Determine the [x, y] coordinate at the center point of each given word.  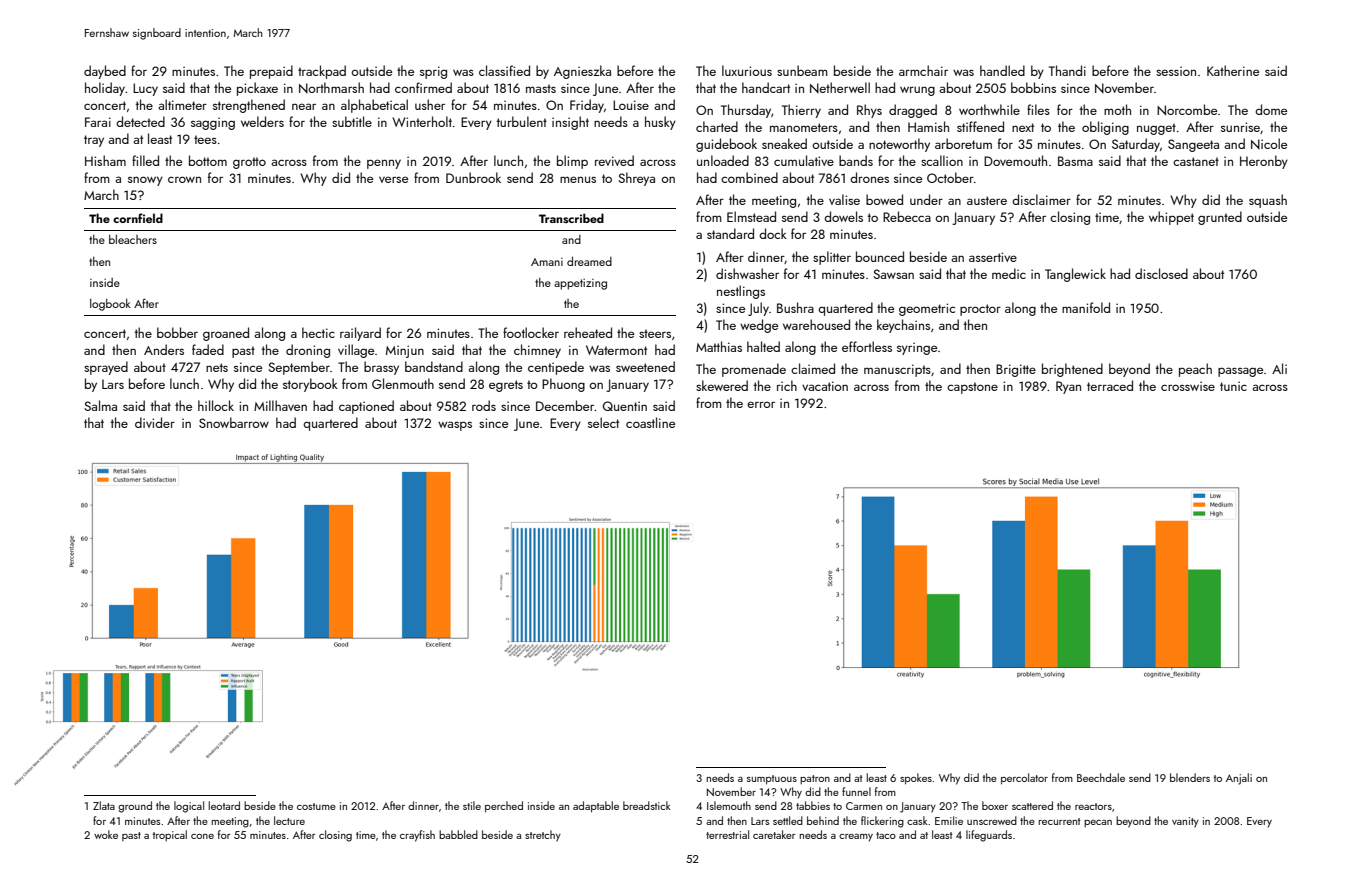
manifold [1086, 307]
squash [1268, 201]
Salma [100, 405]
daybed [105, 72]
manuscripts [897, 370]
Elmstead [751, 216]
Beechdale [1101, 777]
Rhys [869, 111]
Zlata [104, 805]
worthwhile [989, 109]
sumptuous [772, 780]
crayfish [417, 836]
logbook [110, 304]
